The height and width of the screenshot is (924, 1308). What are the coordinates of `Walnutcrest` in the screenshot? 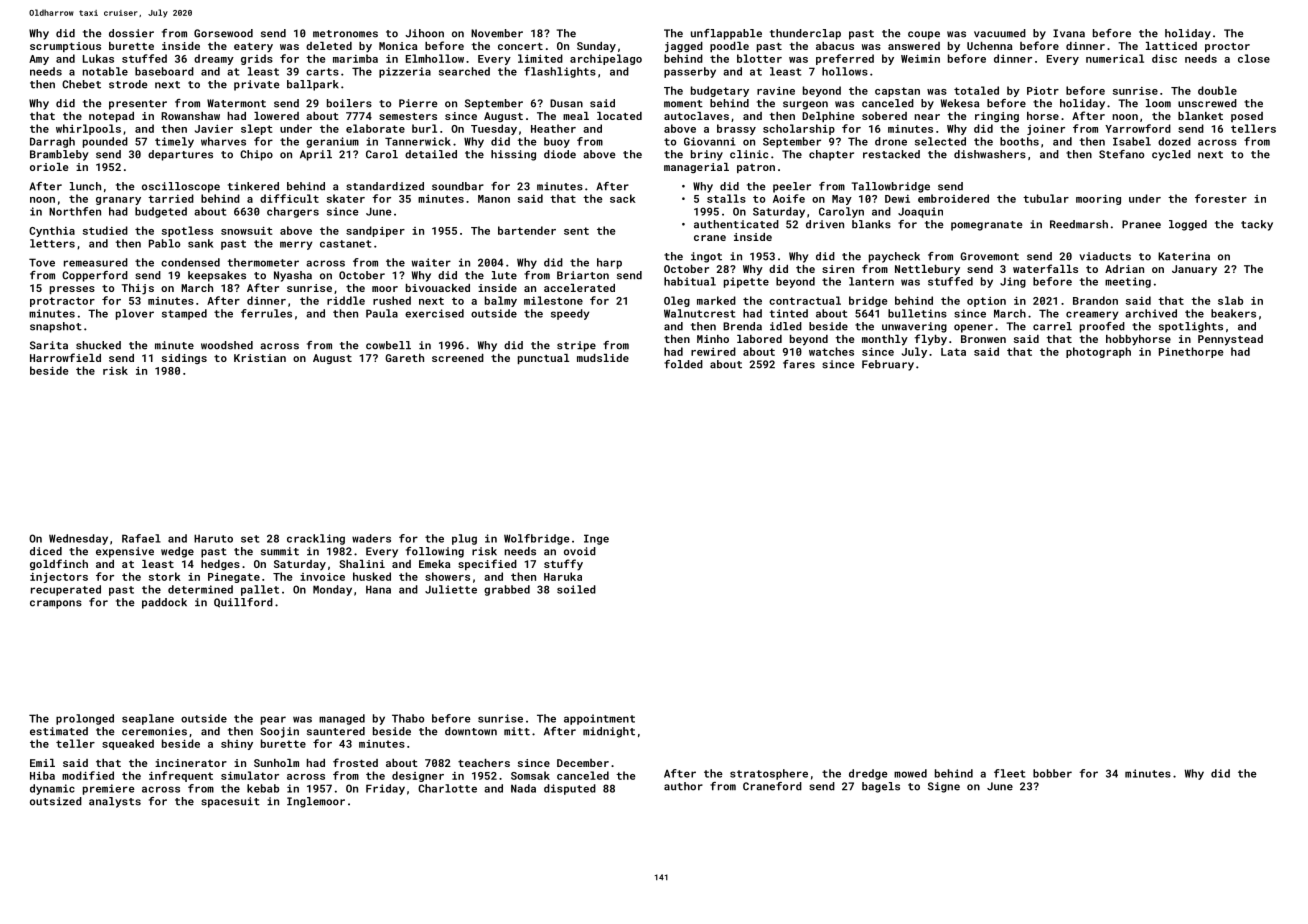 It's located at (699, 313).
